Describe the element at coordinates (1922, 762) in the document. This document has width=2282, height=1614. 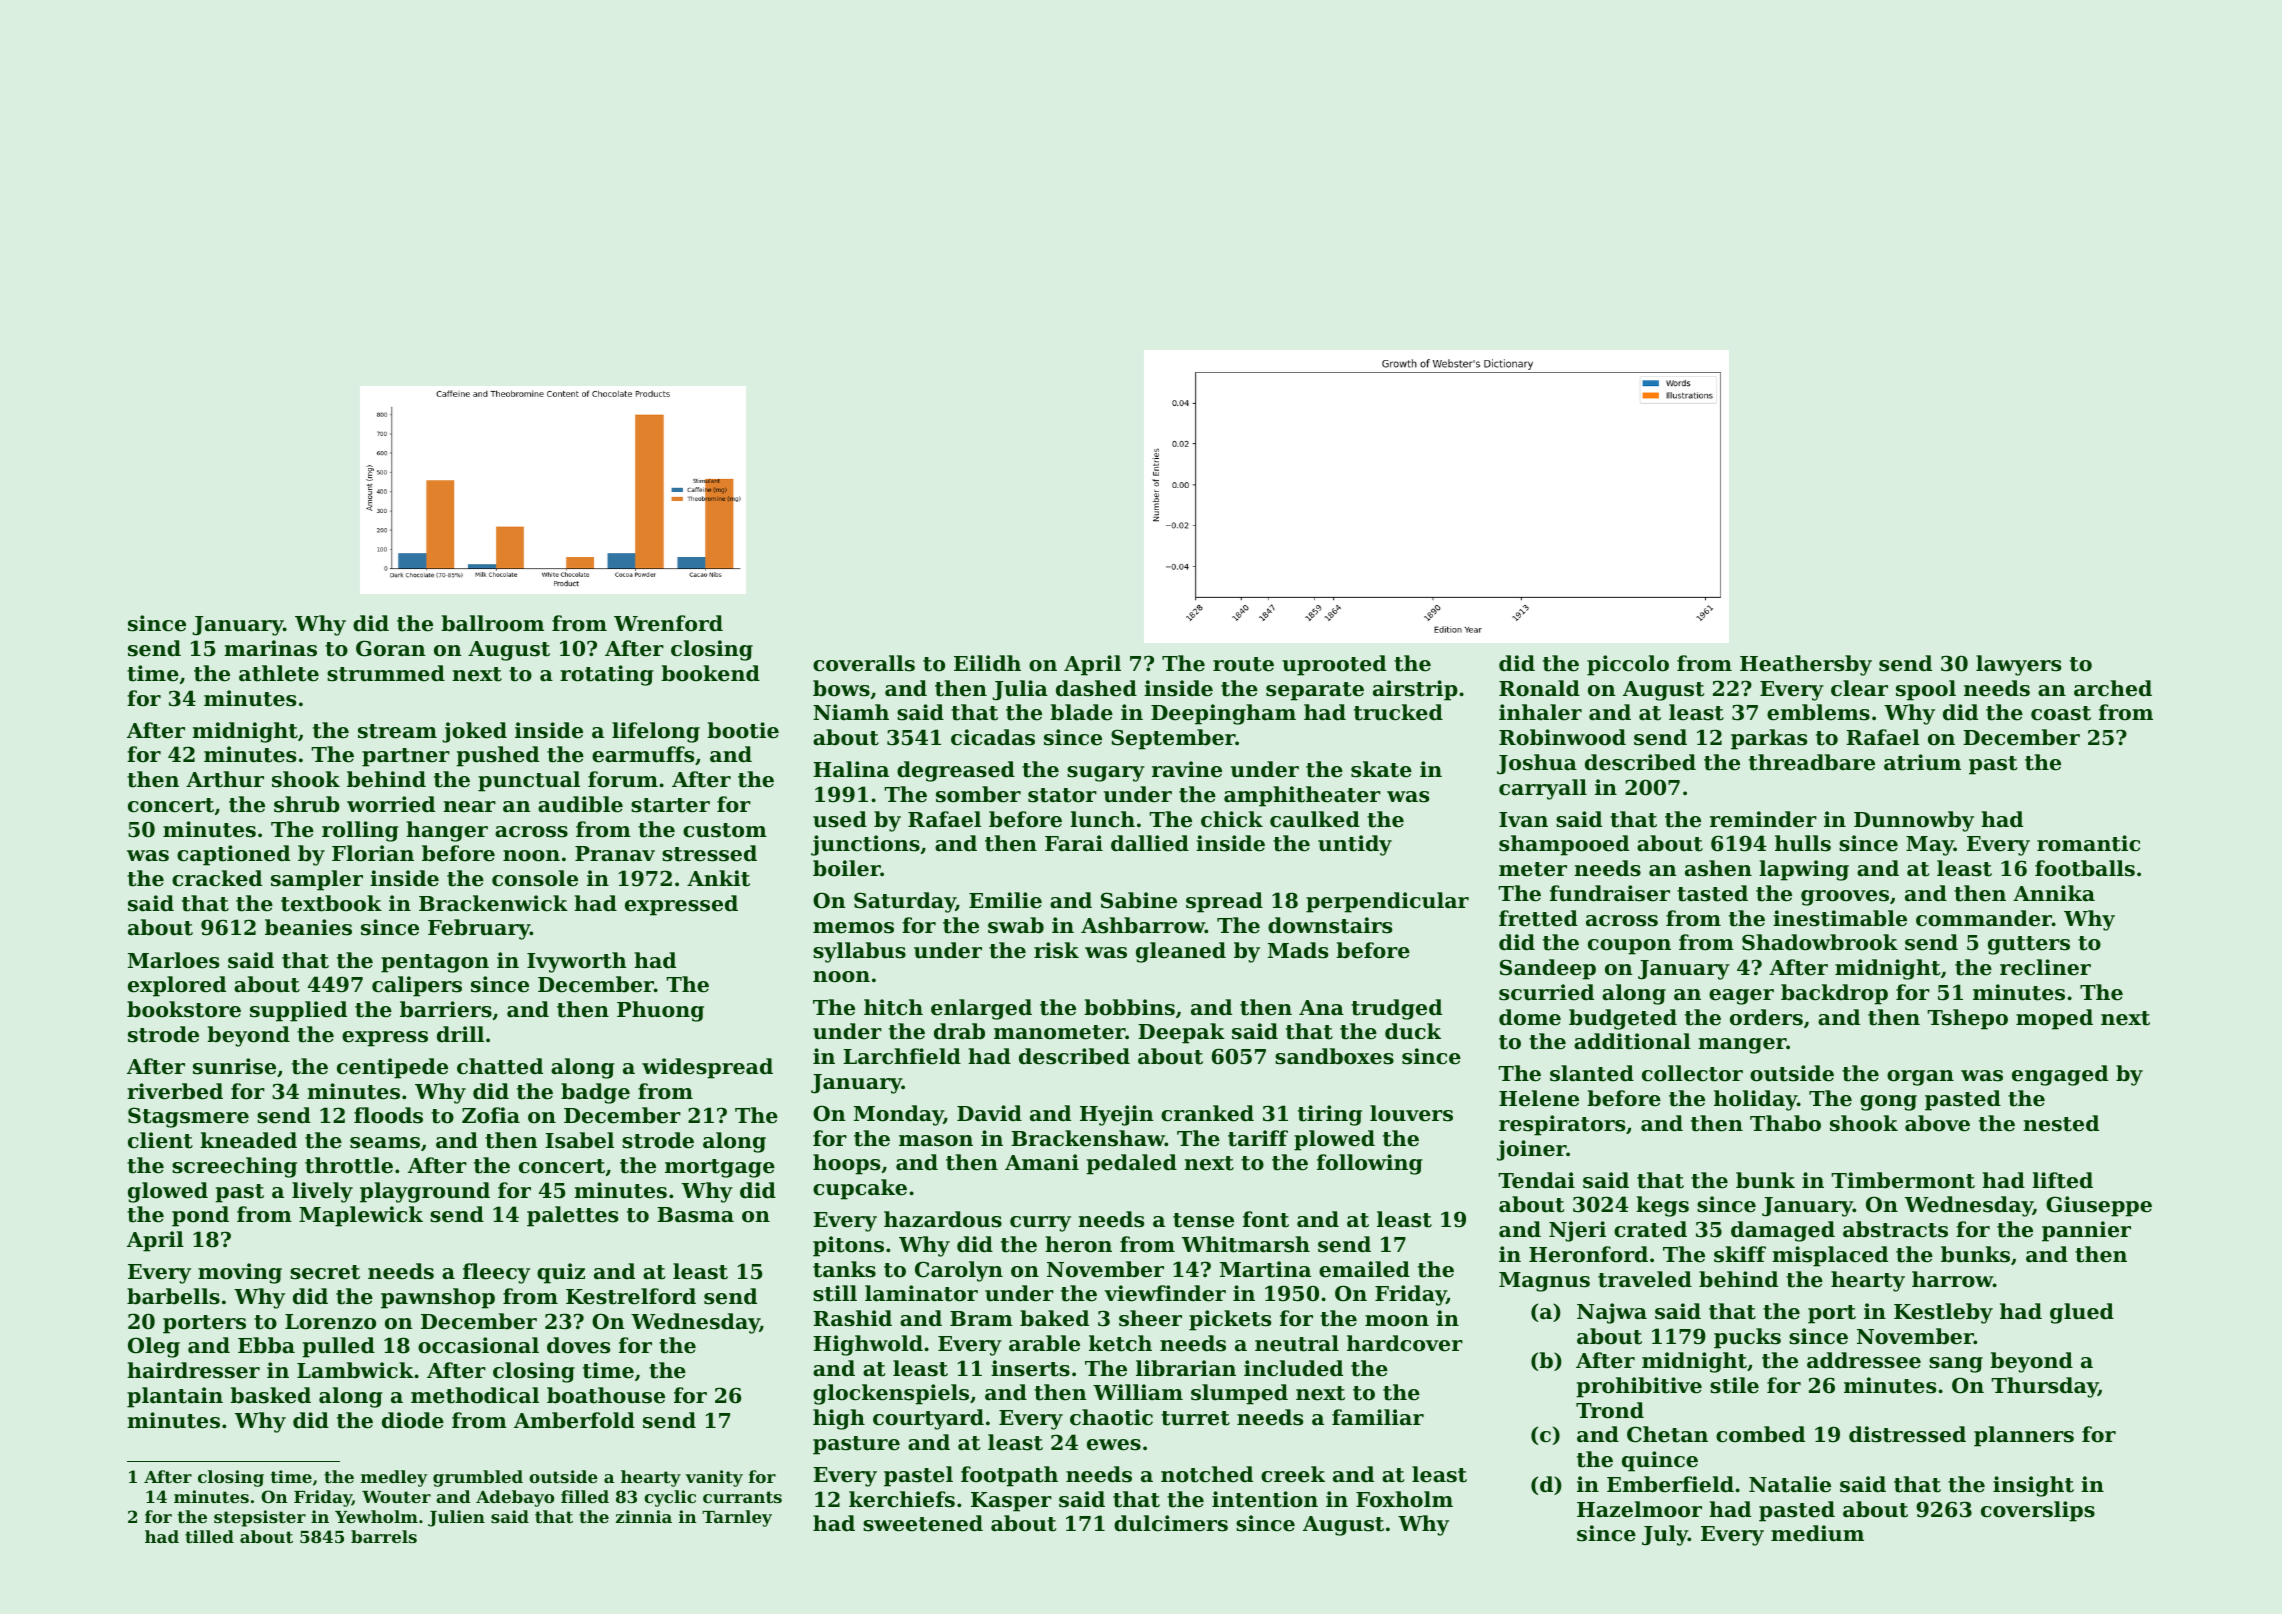
I see `atrium` at that location.
